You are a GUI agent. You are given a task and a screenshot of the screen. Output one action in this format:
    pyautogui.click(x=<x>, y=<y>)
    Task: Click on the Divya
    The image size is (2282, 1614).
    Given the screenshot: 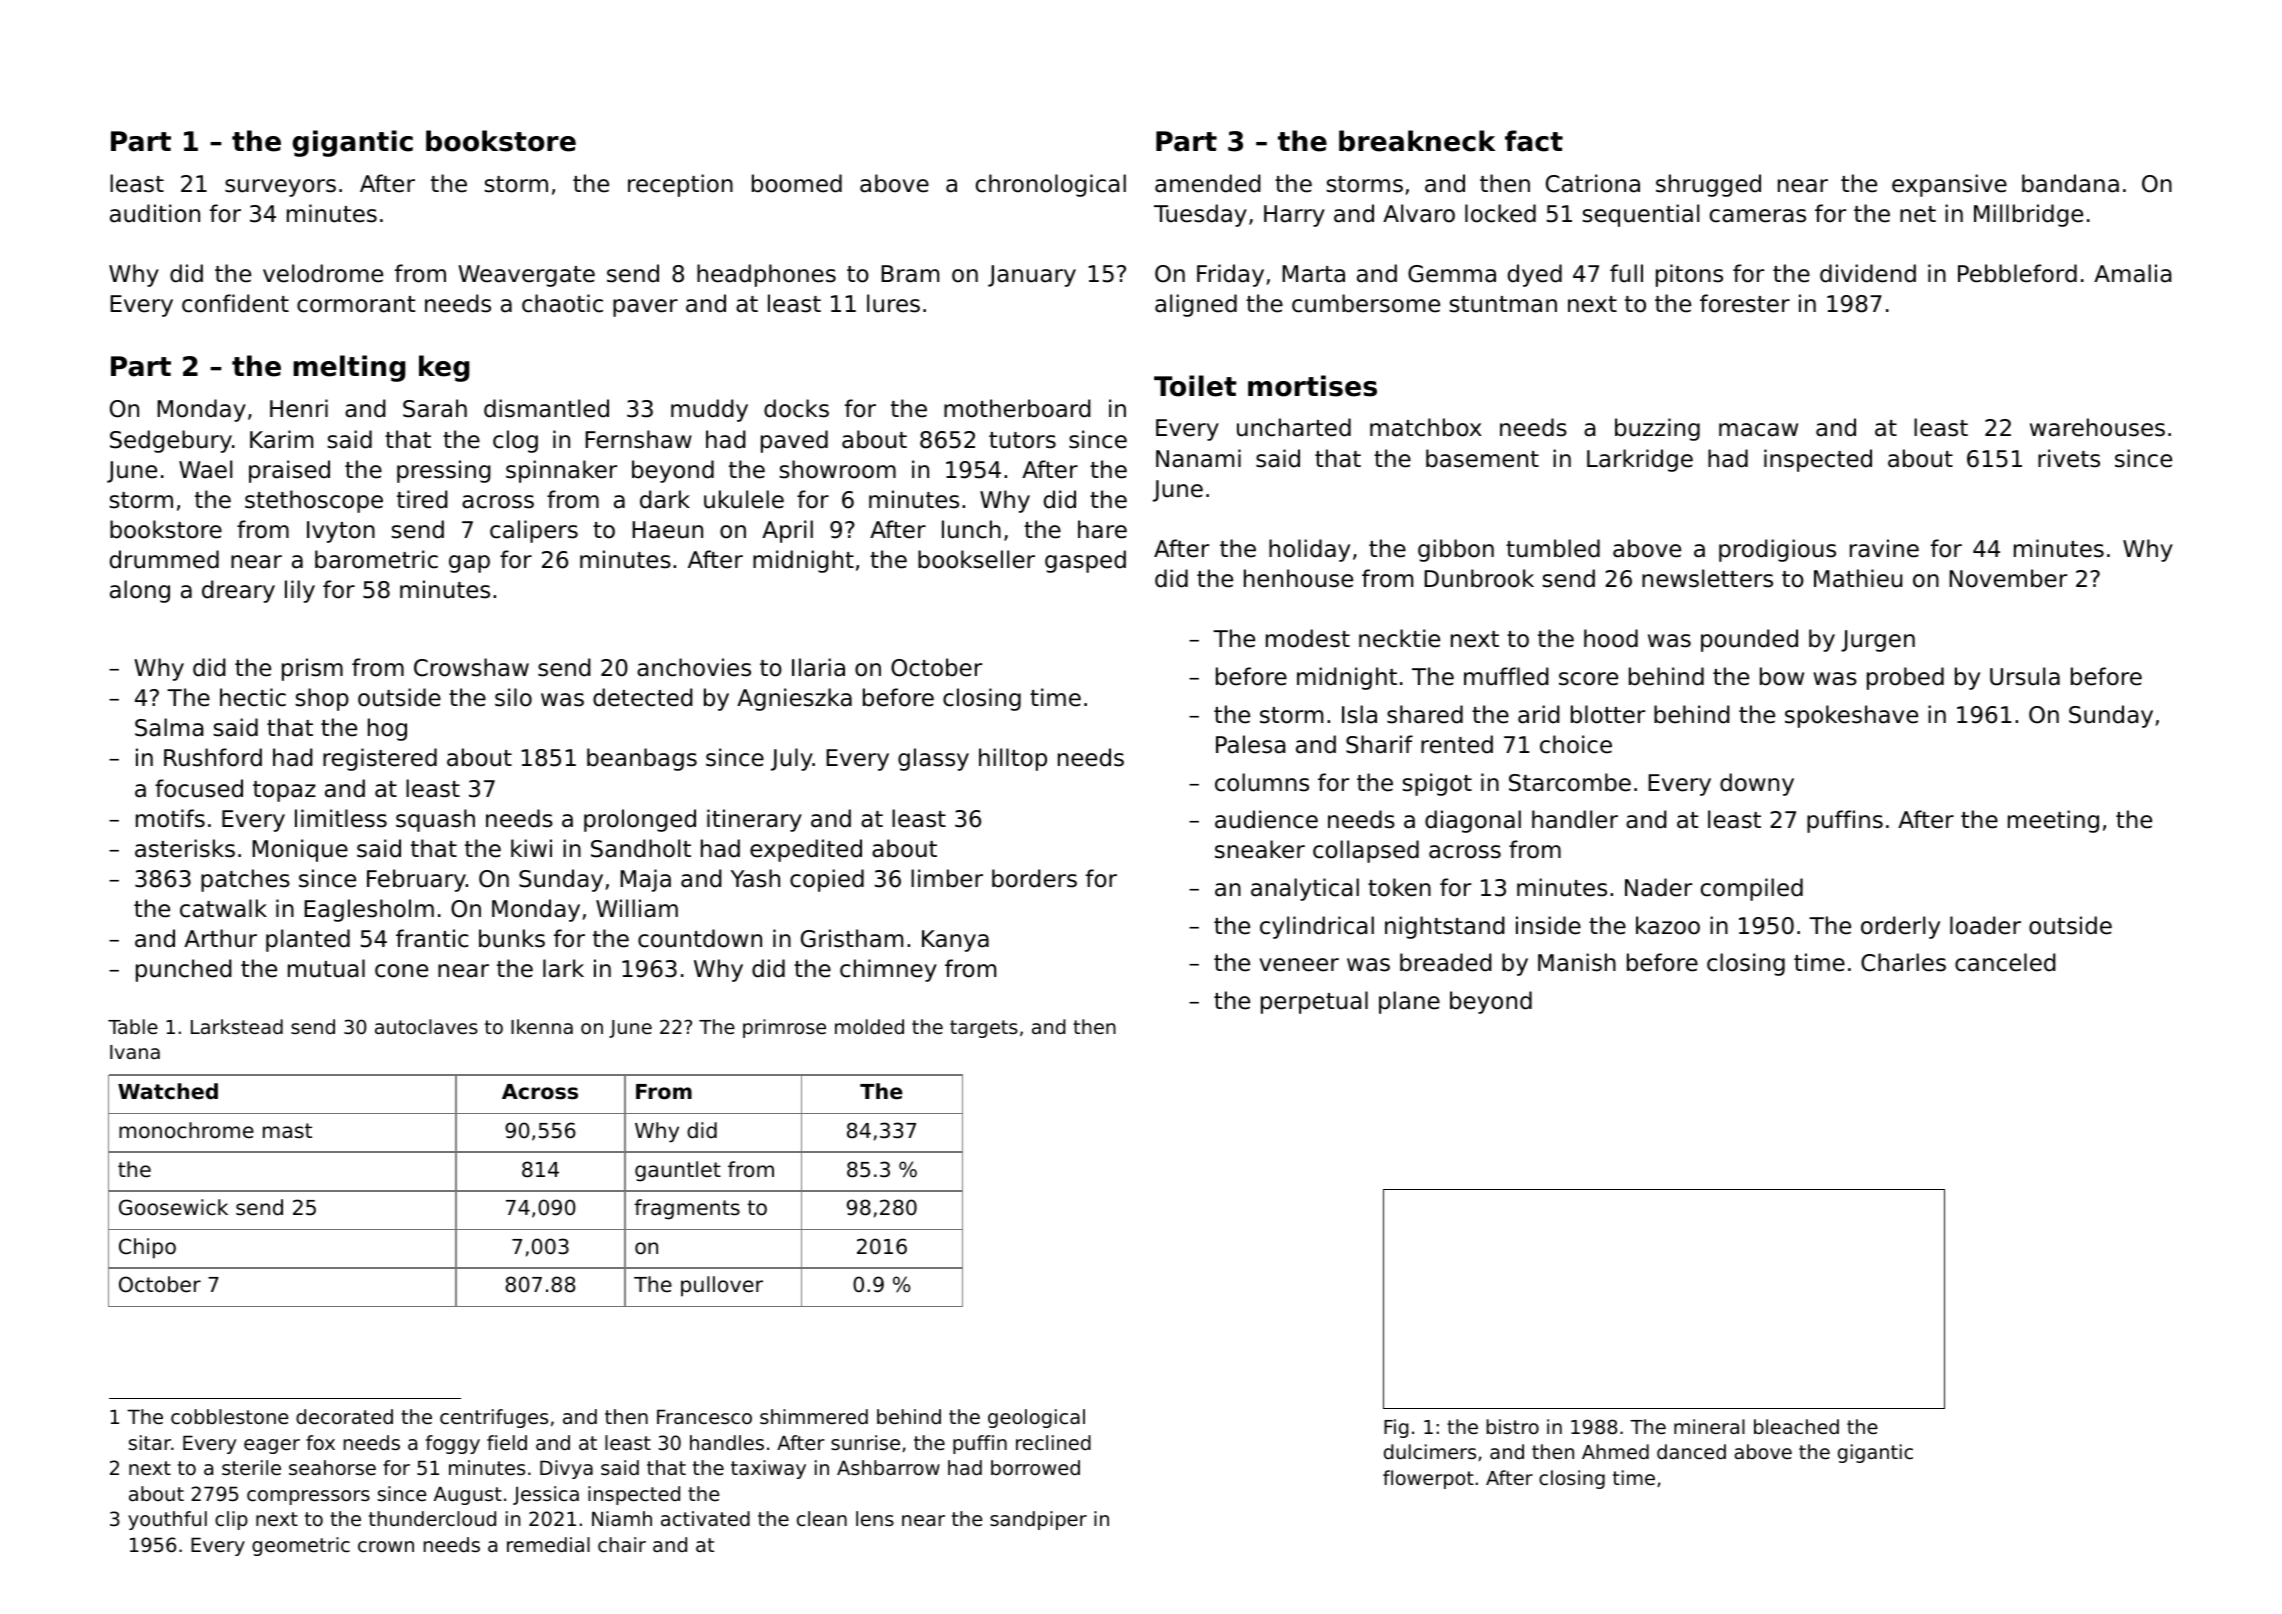 What is the action you would take?
    pyautogui.click(x=566, y=1469)
